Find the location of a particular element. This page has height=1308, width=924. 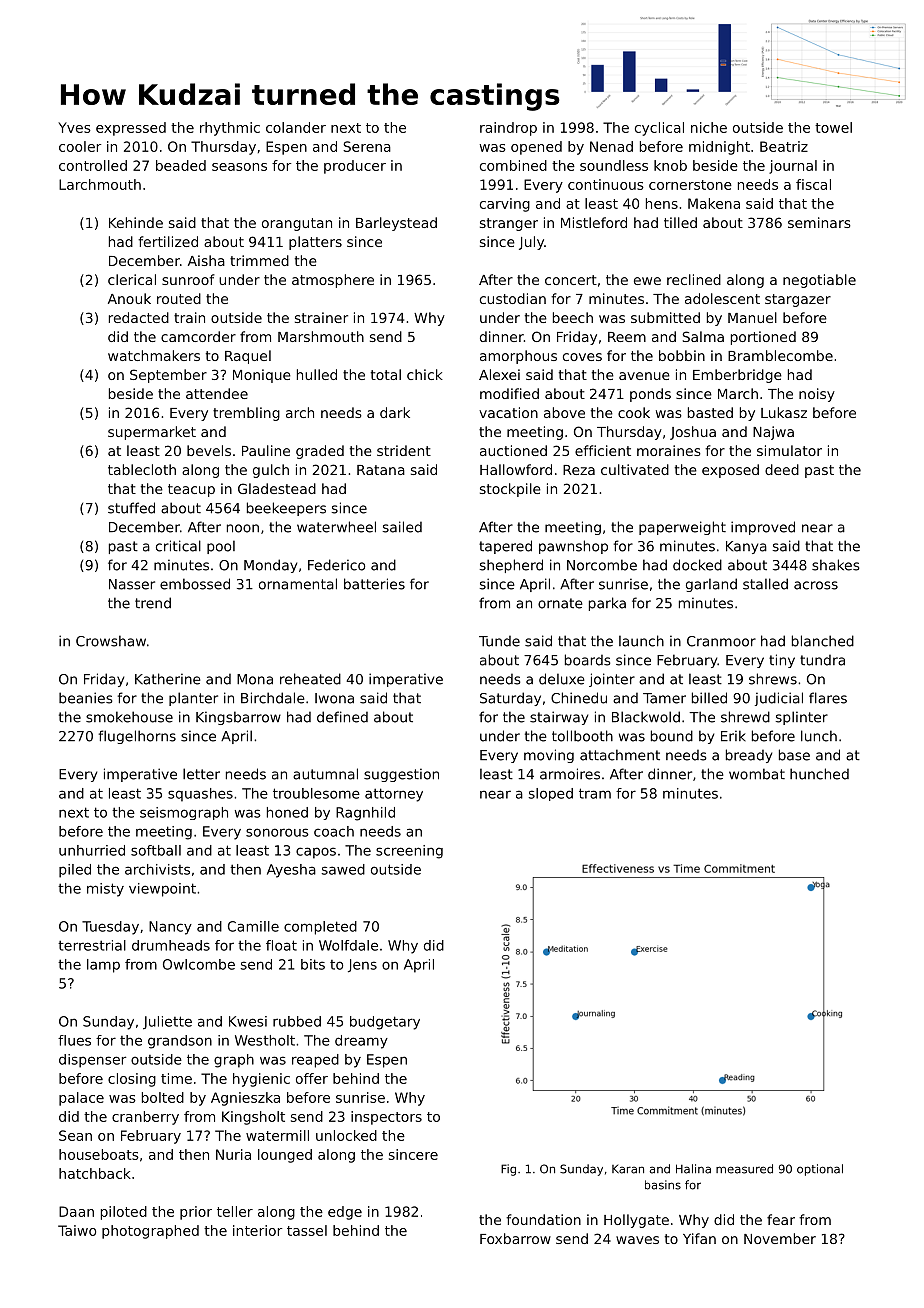

graded is located at coordinates (320, 452).
